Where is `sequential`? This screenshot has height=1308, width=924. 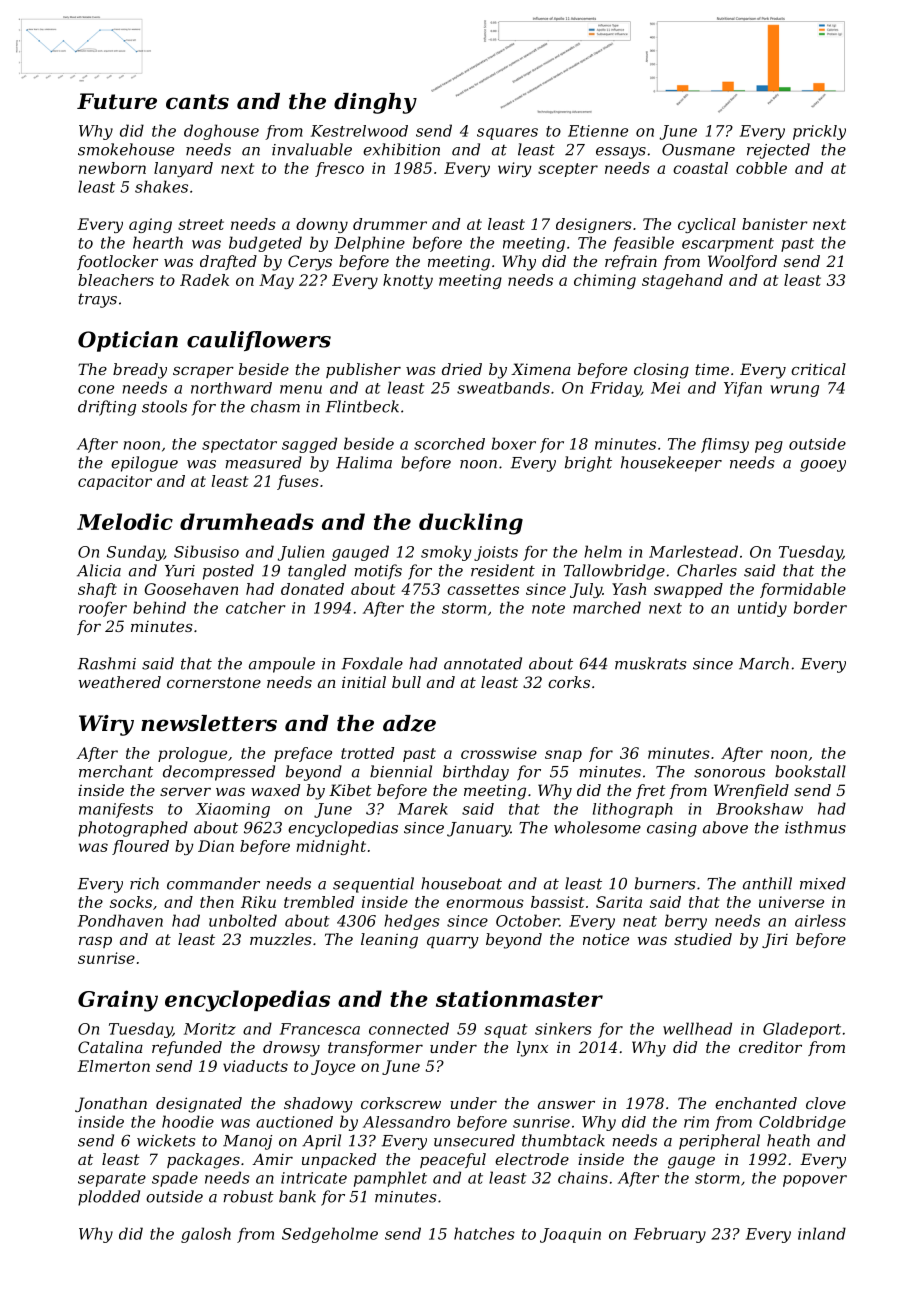
sequential is located at coordinates (373, 885).
